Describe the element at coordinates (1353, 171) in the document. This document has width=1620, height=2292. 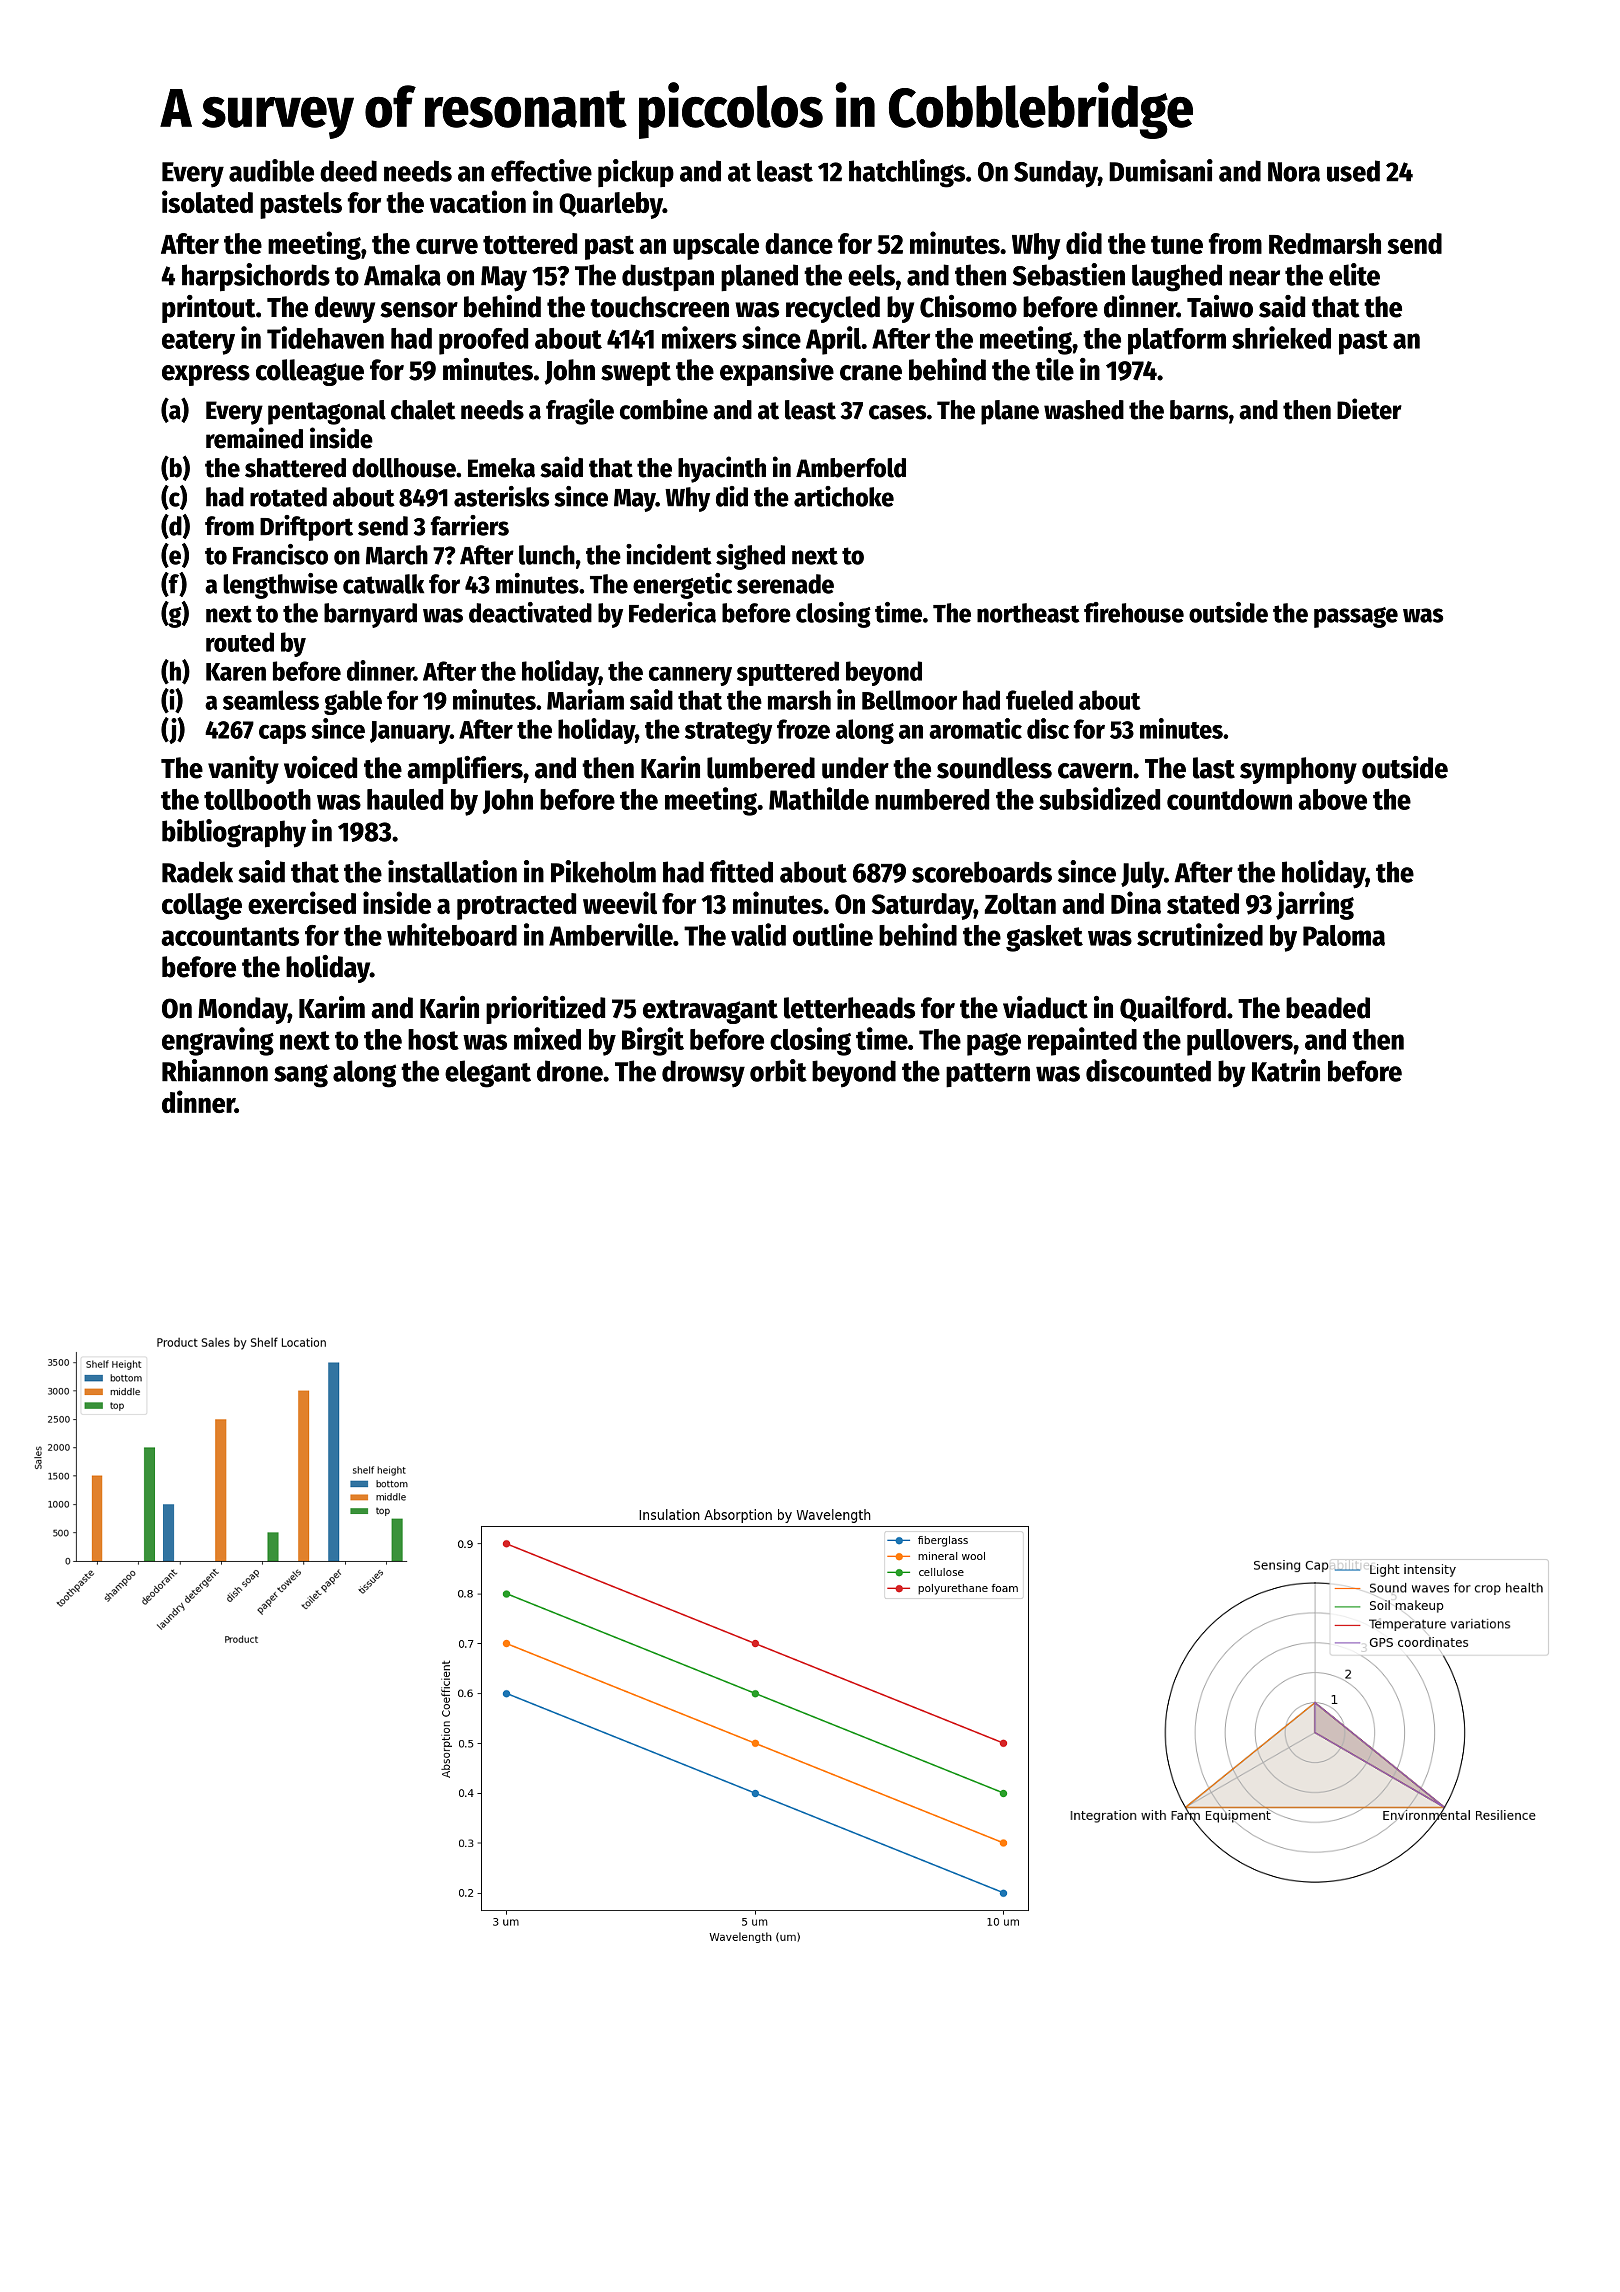
I see `used` at that location.
